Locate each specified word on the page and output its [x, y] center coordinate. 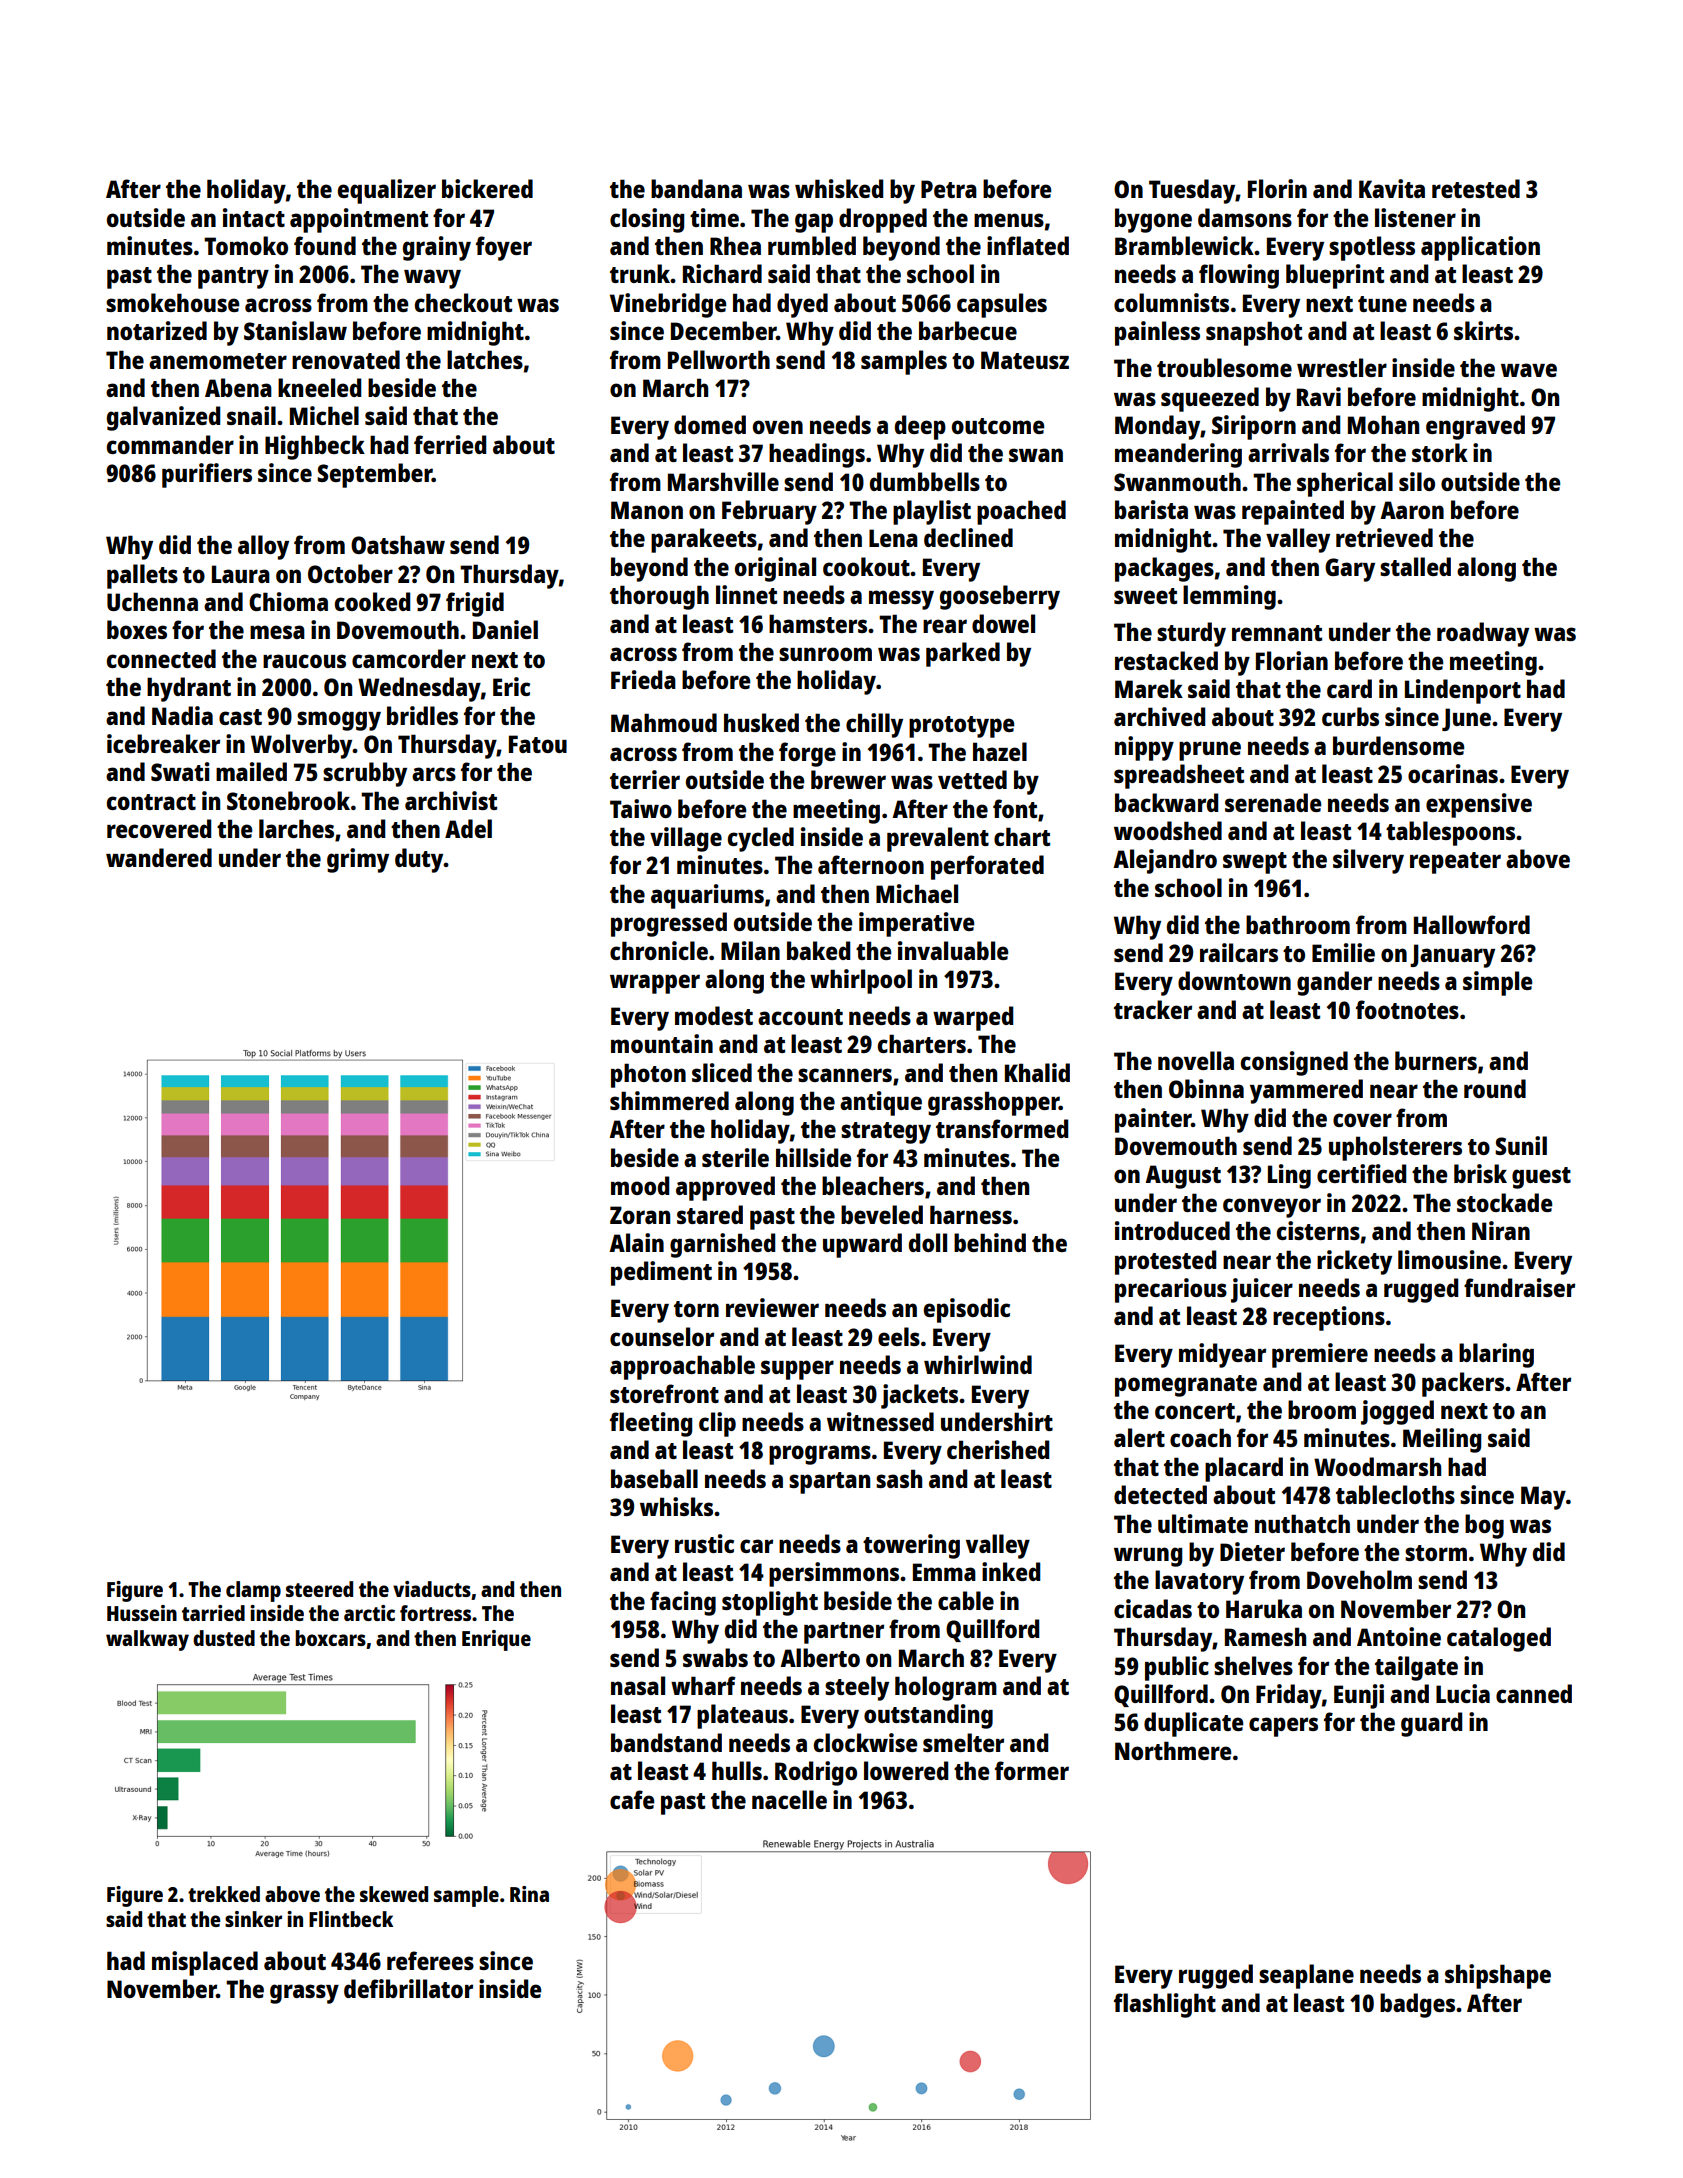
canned [1534, 1693]
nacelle [789, 1799]
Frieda [643, 679]
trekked [224, 1894]
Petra [949, 189]
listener [1415, 217]
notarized [157, 330]
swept [1255, 863]
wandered [159, 857]
